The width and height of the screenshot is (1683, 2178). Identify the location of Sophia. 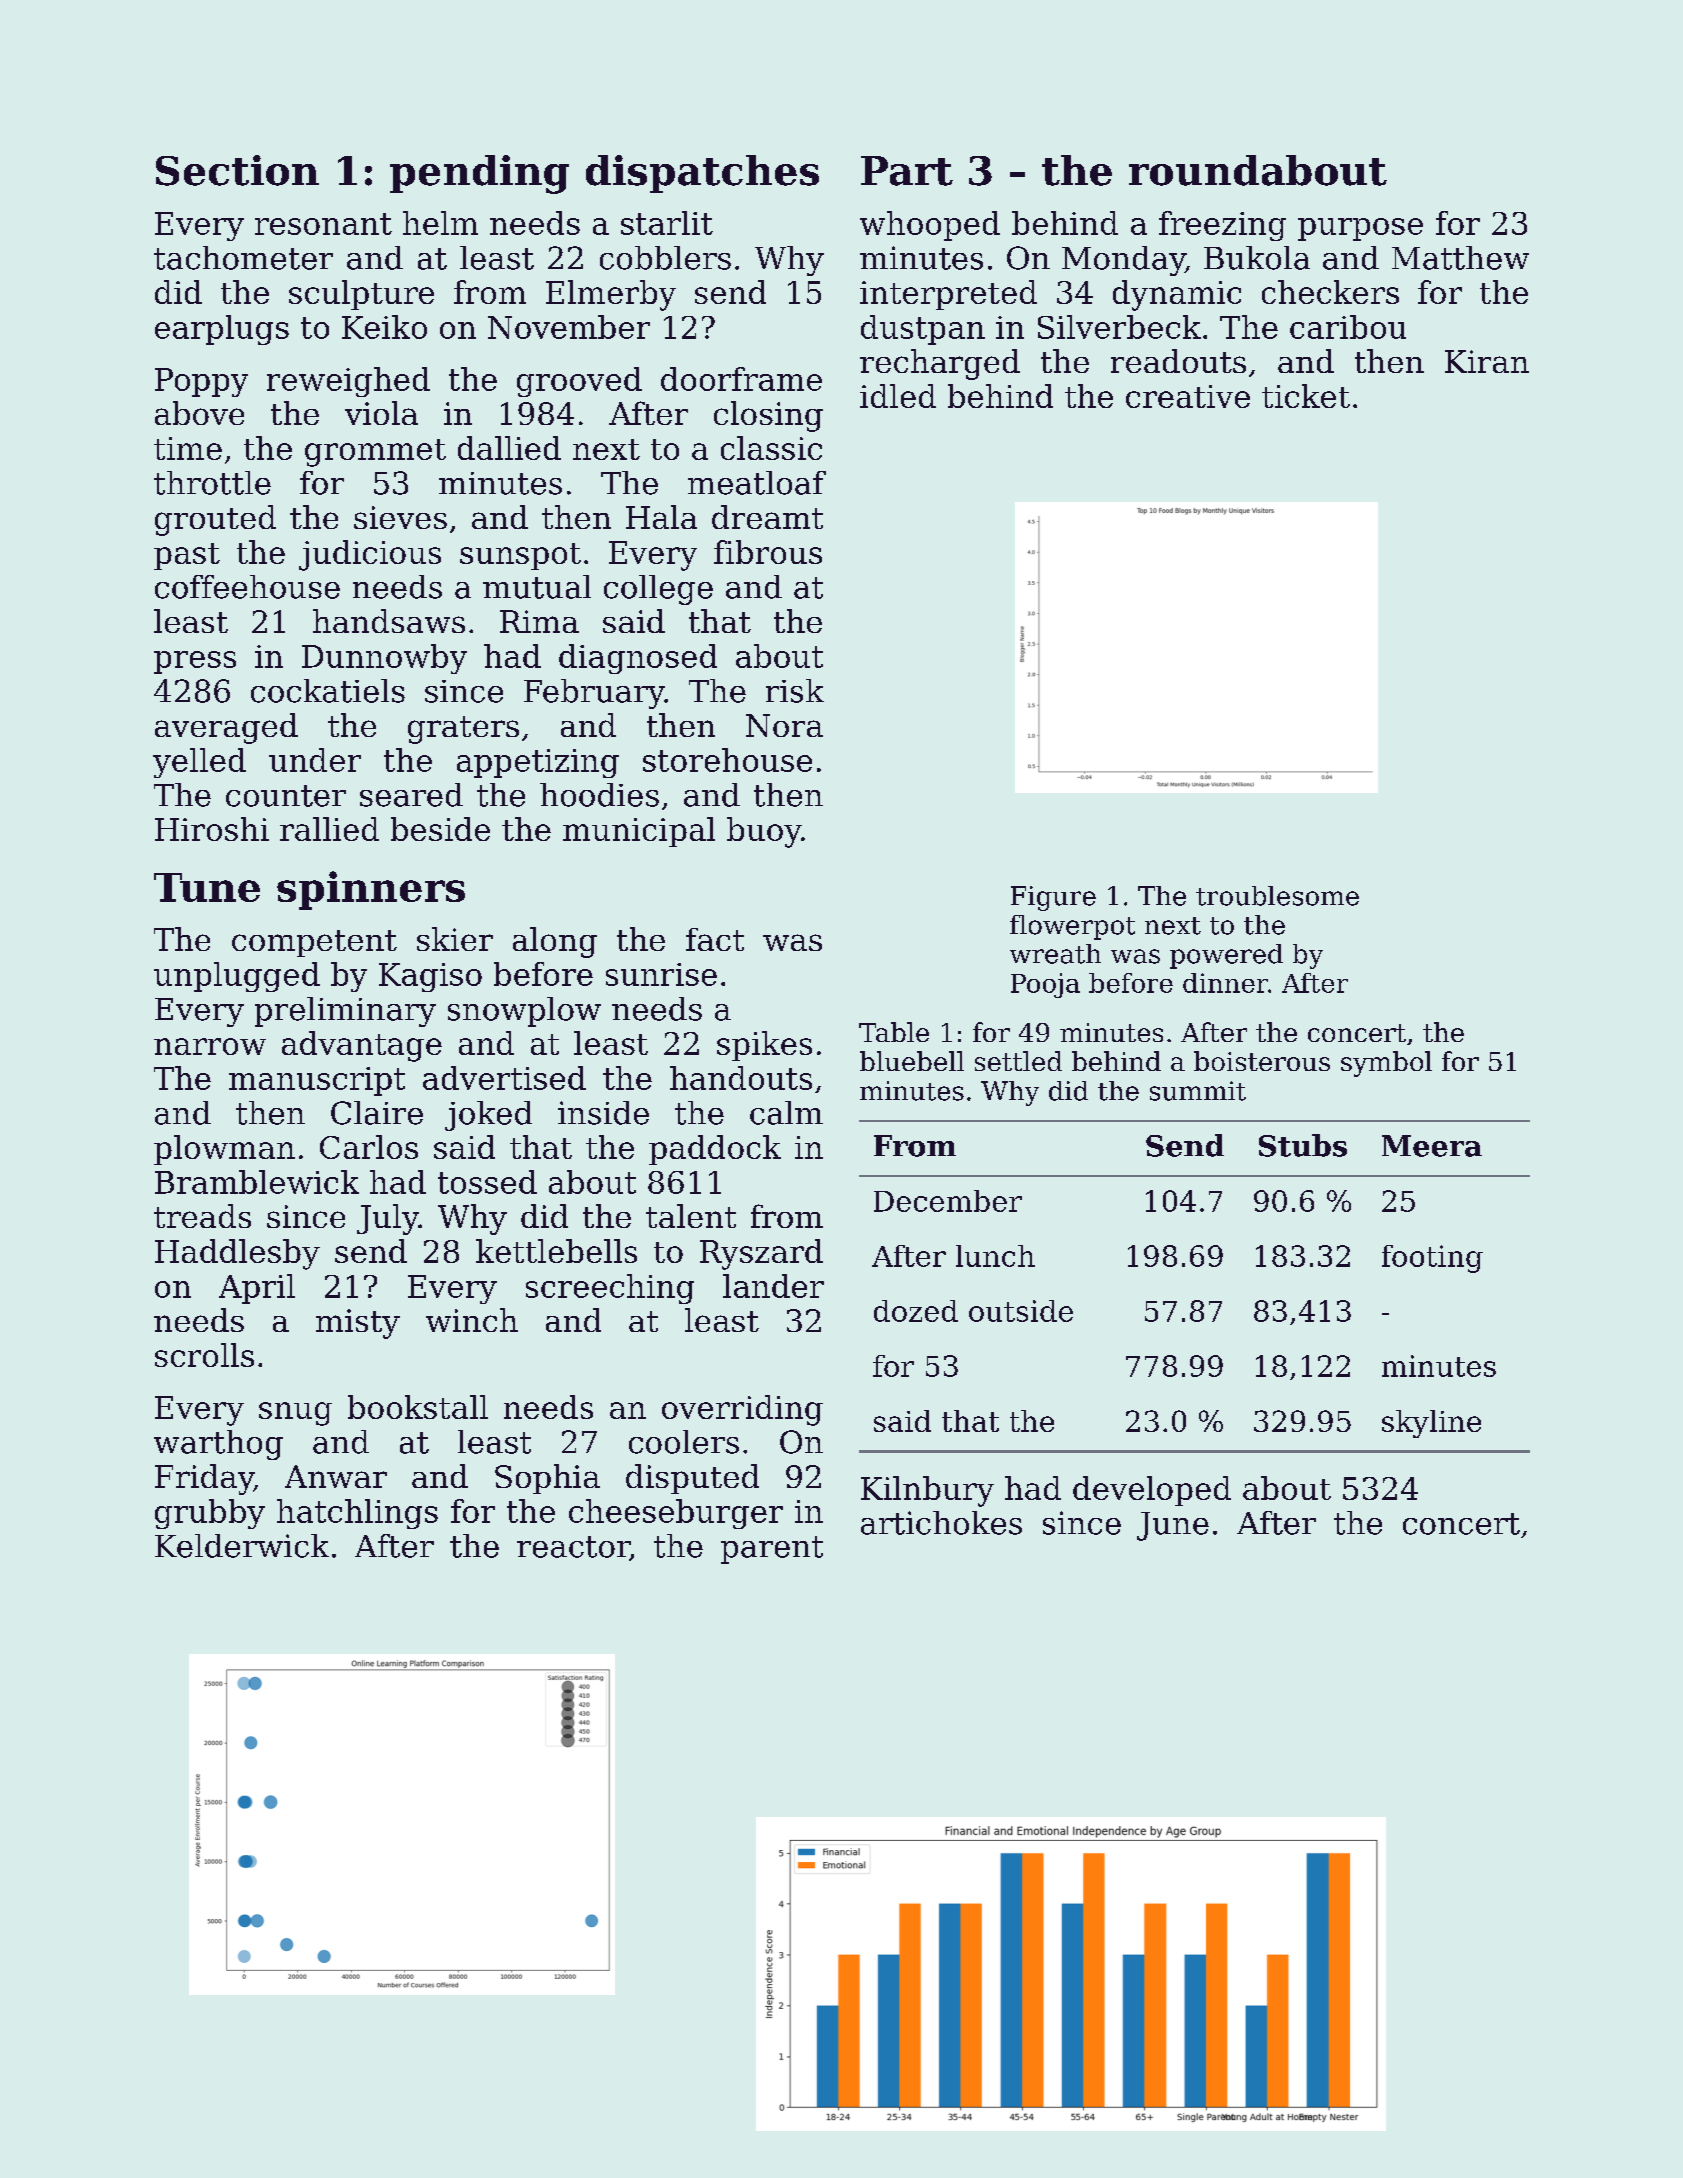
(547, 1479).
